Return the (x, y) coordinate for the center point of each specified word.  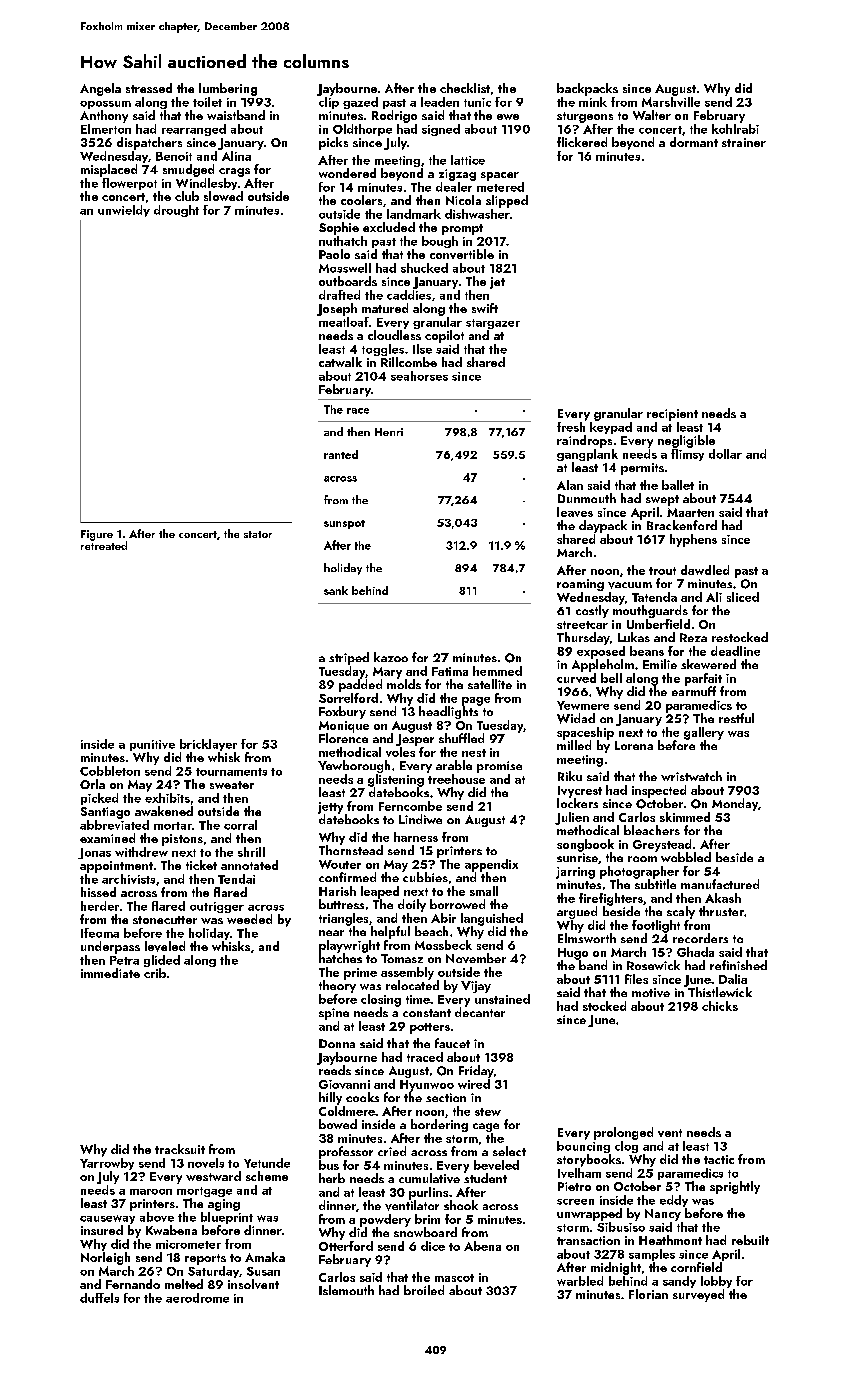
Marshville (671, 102)
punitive (152, 745)
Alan (570, 485)
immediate (110, 973)
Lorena (634, 745)
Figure (97, 535)
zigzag (457, 175)
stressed (149, 88)
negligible (686, 441)
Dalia (733, 979)
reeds (335, 1070)
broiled (424, 1290)
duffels (99, 1298)
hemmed (497, 671)
